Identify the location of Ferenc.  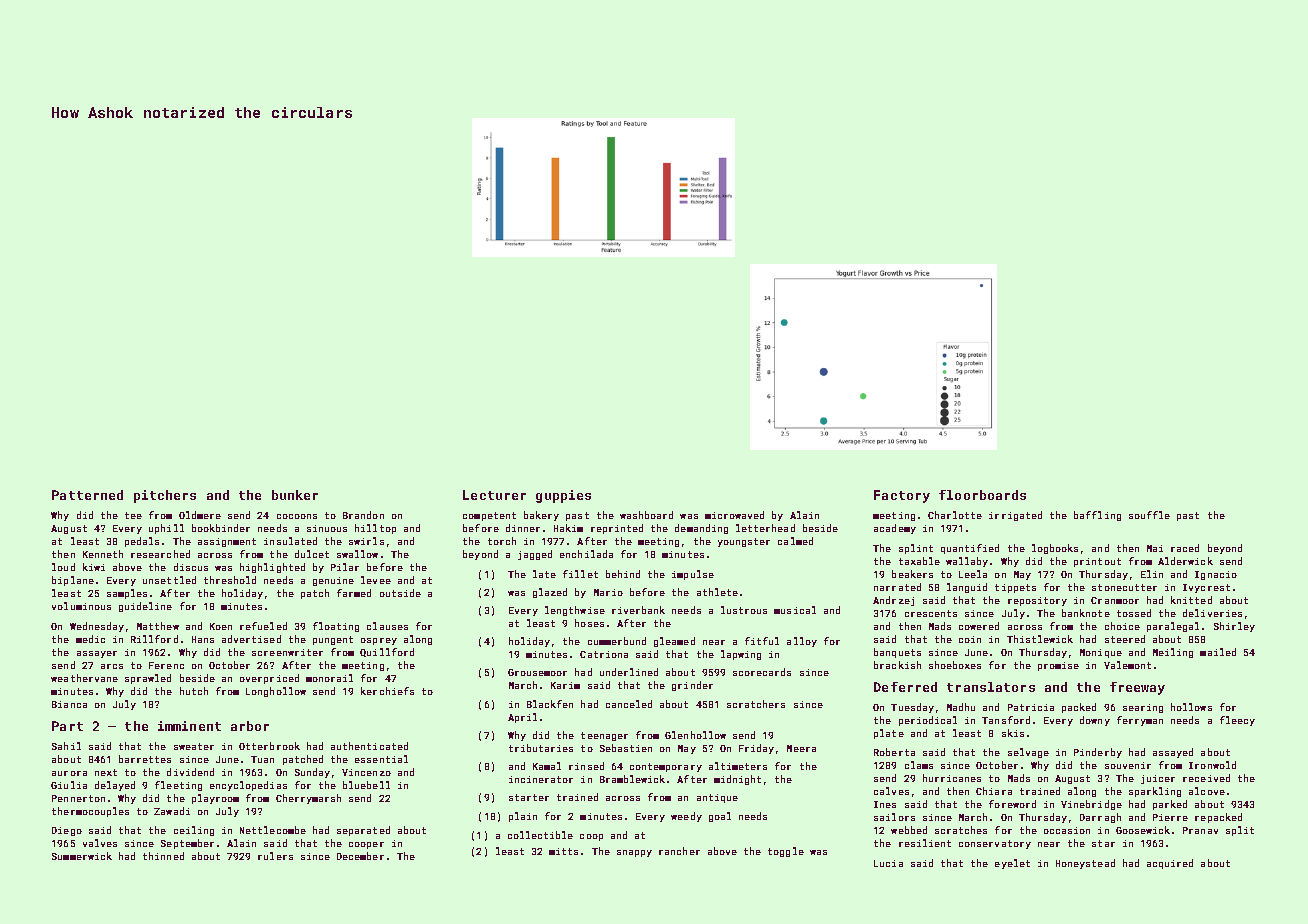
(166, 665).
